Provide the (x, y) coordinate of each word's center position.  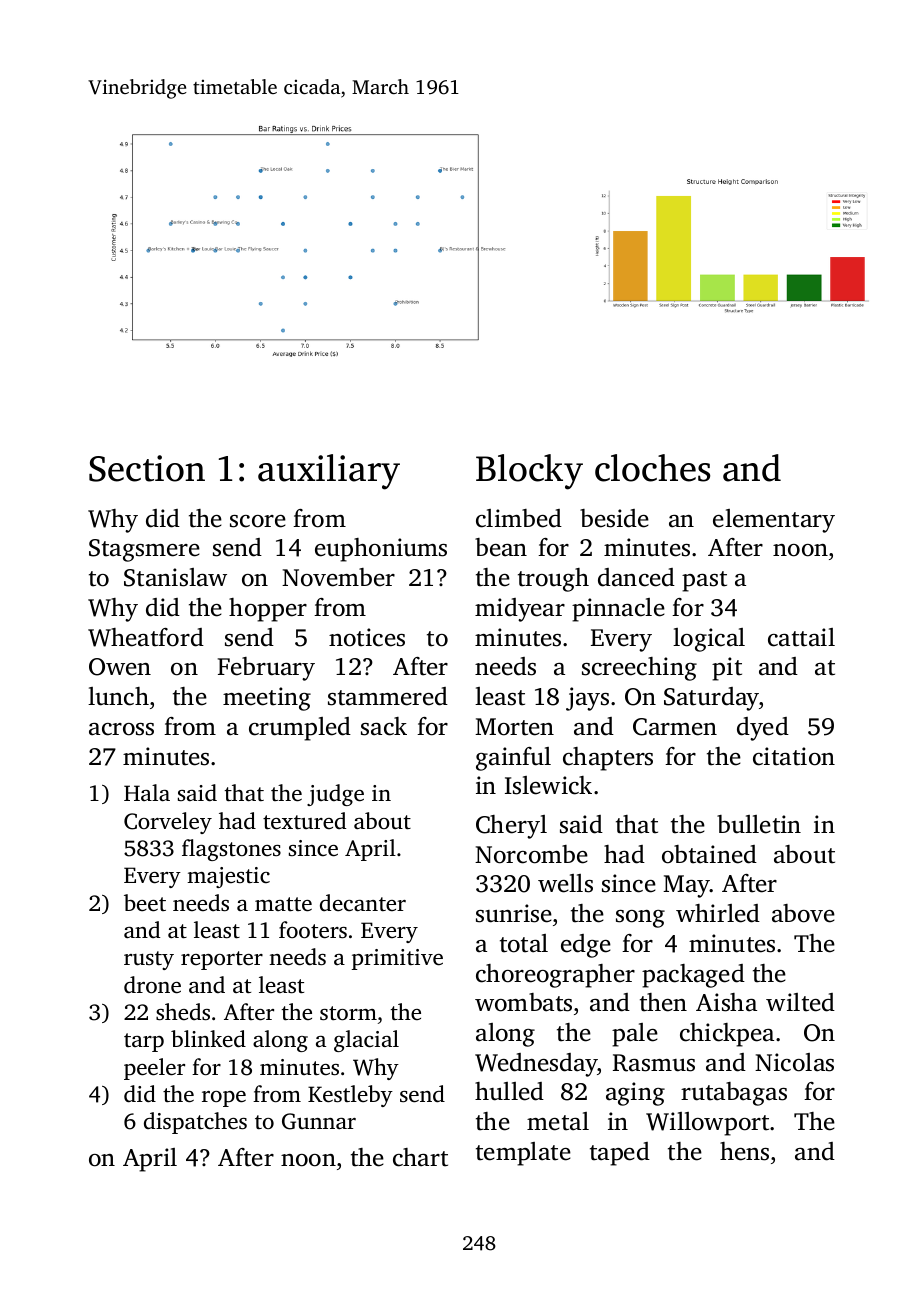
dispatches (195, 1123)
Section (147, 468)
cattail (801, 637)
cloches (652, 468)
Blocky (529, 472)
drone (152, 985)
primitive (397, 959)
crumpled (300, 729)
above (803, 913)
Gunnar (319, 1121)
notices (367, 637)
